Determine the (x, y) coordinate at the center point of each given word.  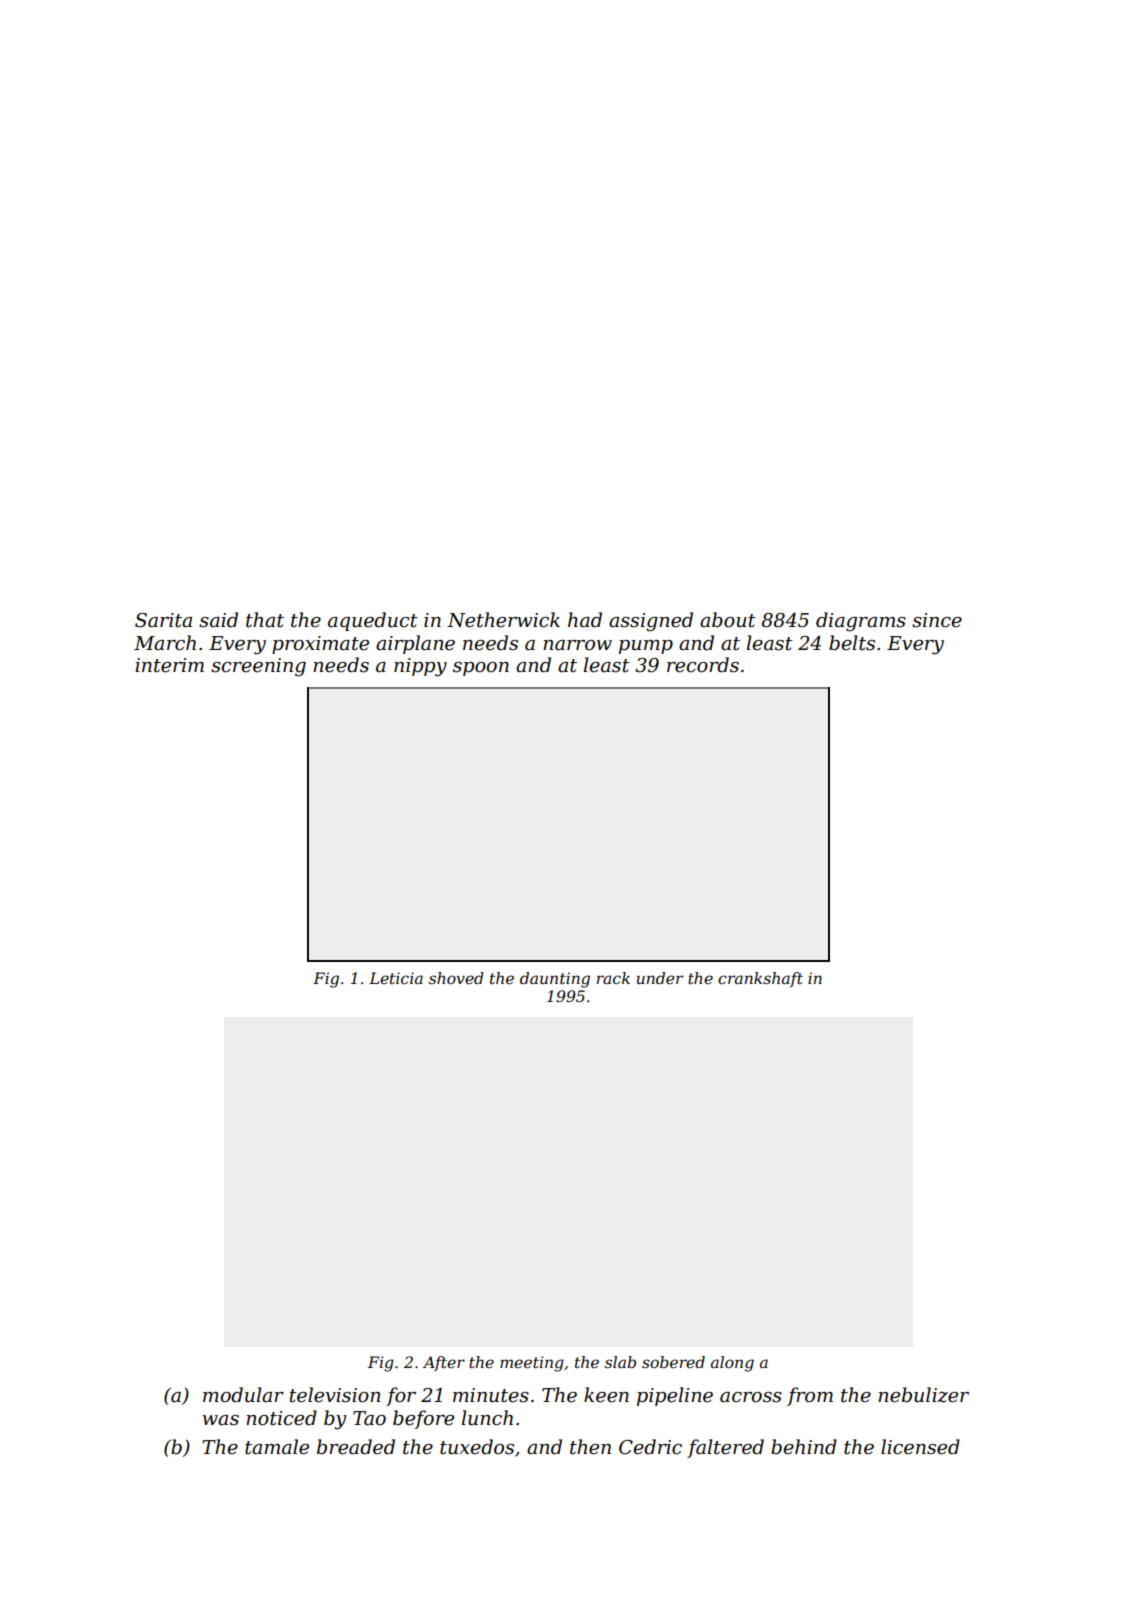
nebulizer (923, 1395)
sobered (673, 1362)
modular (243, 1395)
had (585, 620)
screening (258, 667)
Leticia (396, 978)
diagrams (861, 622)
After (444, 1363)
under (660, 978)
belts (852, 643)
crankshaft (760, 979)
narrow (577, 645)
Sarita (163, 620)
